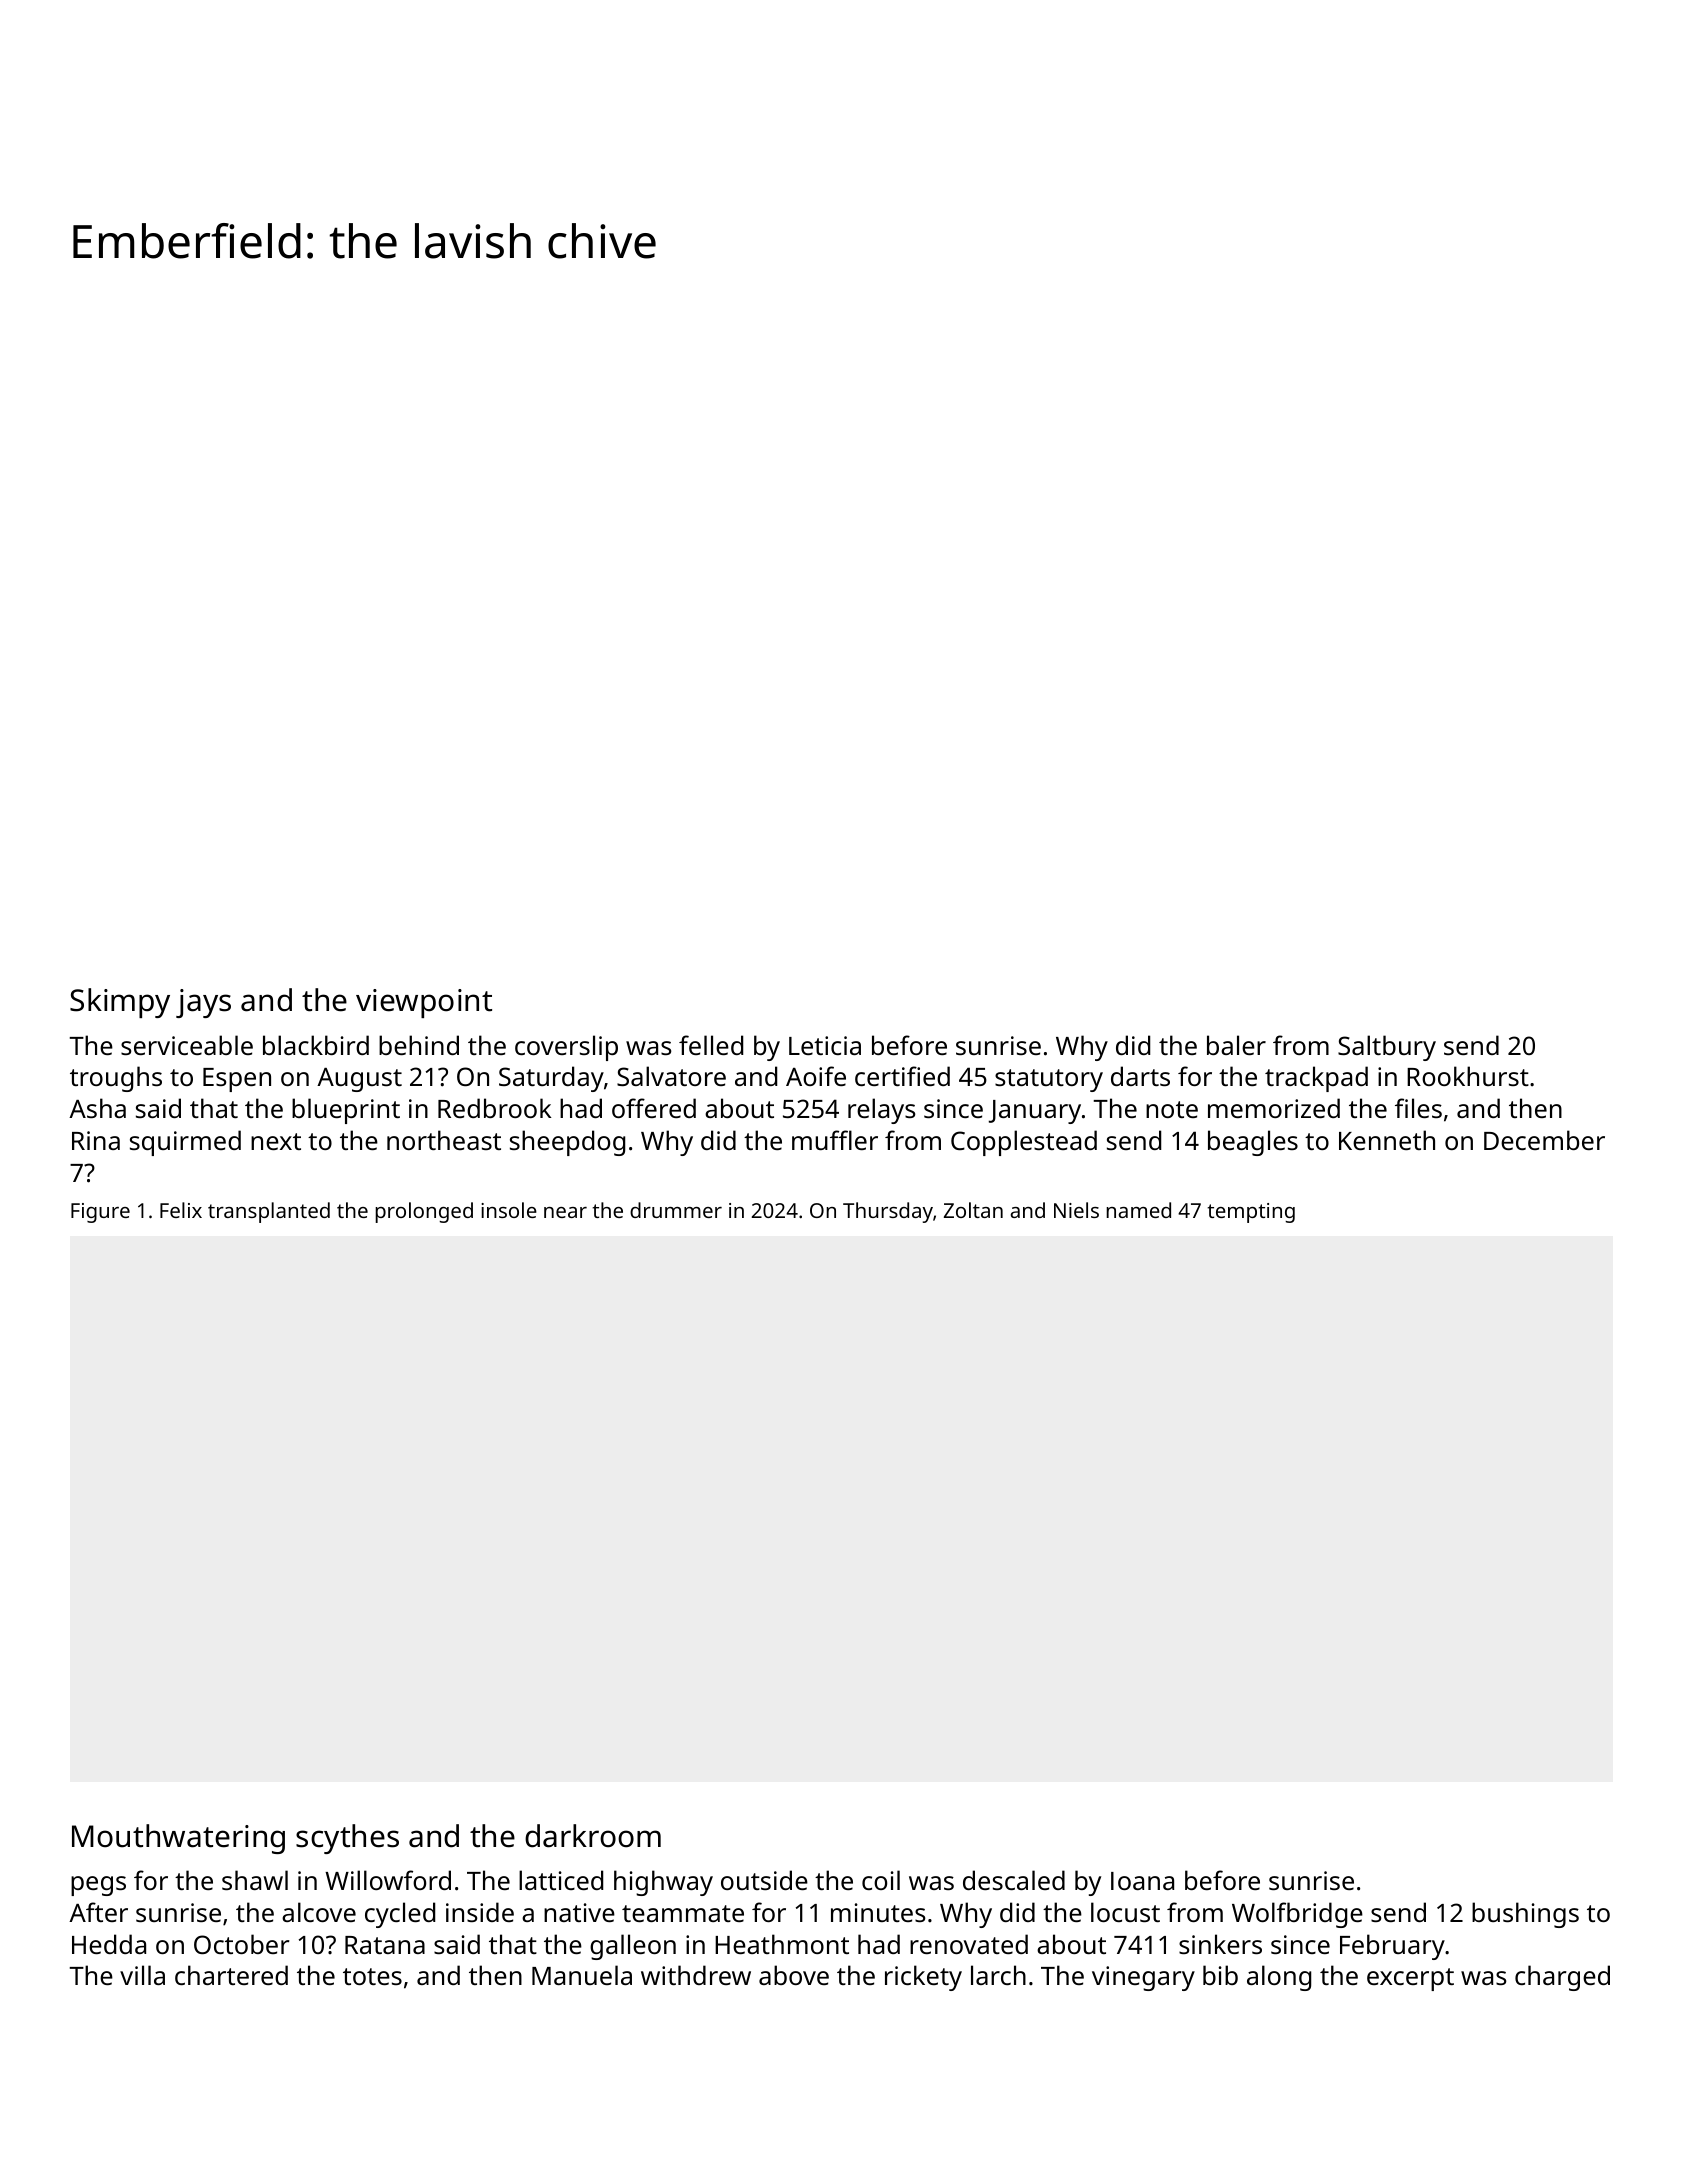  What do you see at coordinates (593, 1836) in the screenshot?
I see `darkroom` at bounding box center [593, 1836].
